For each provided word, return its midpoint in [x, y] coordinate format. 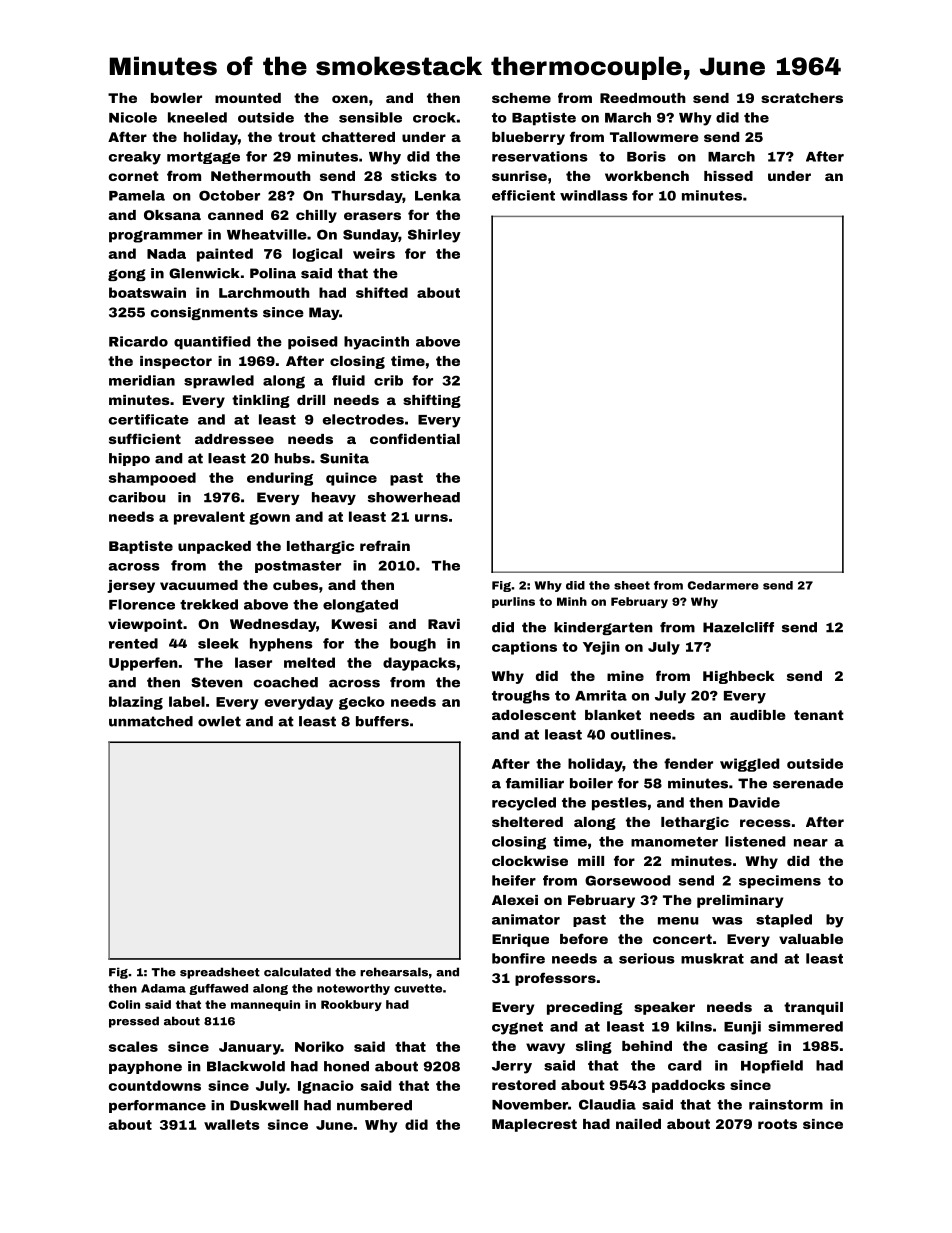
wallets [232, 1124]
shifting [432, 401]
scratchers [802, 98]
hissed [728, 176]
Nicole [133, 117]
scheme [521, 98]
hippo [129, 459]
